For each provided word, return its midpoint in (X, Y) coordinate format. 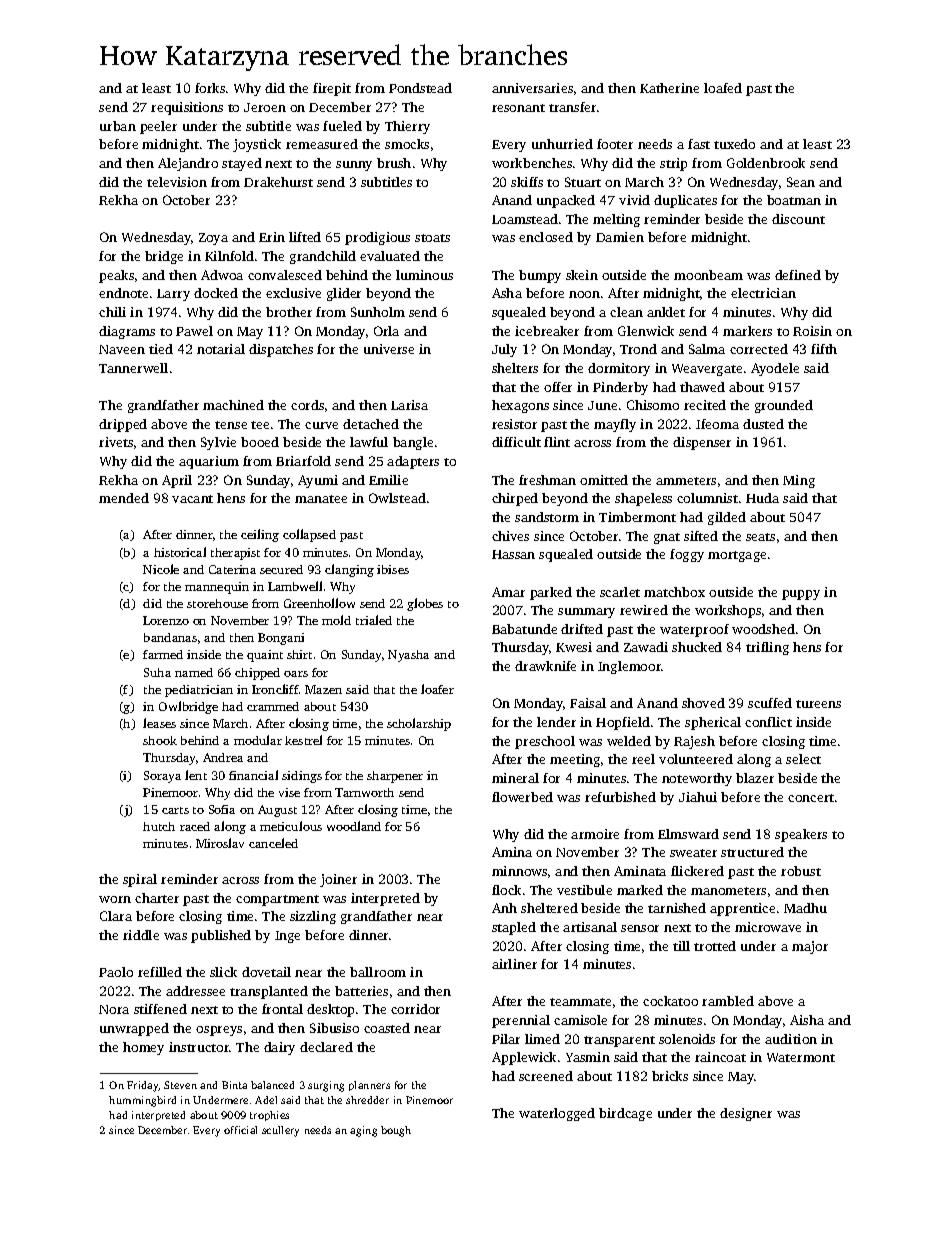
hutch (159, 826)
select (803, 759)
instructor (199, 1047)
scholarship (419, 724)
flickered (697, 871)
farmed (163, 654)
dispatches (281, 350)
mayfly (615, 425)
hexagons (520, 406)
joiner (338, 880)
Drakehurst (278, 182)
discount (798, 219)
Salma (707, 349)
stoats (432, 238)
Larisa (409, 405)
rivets (116, 442)
